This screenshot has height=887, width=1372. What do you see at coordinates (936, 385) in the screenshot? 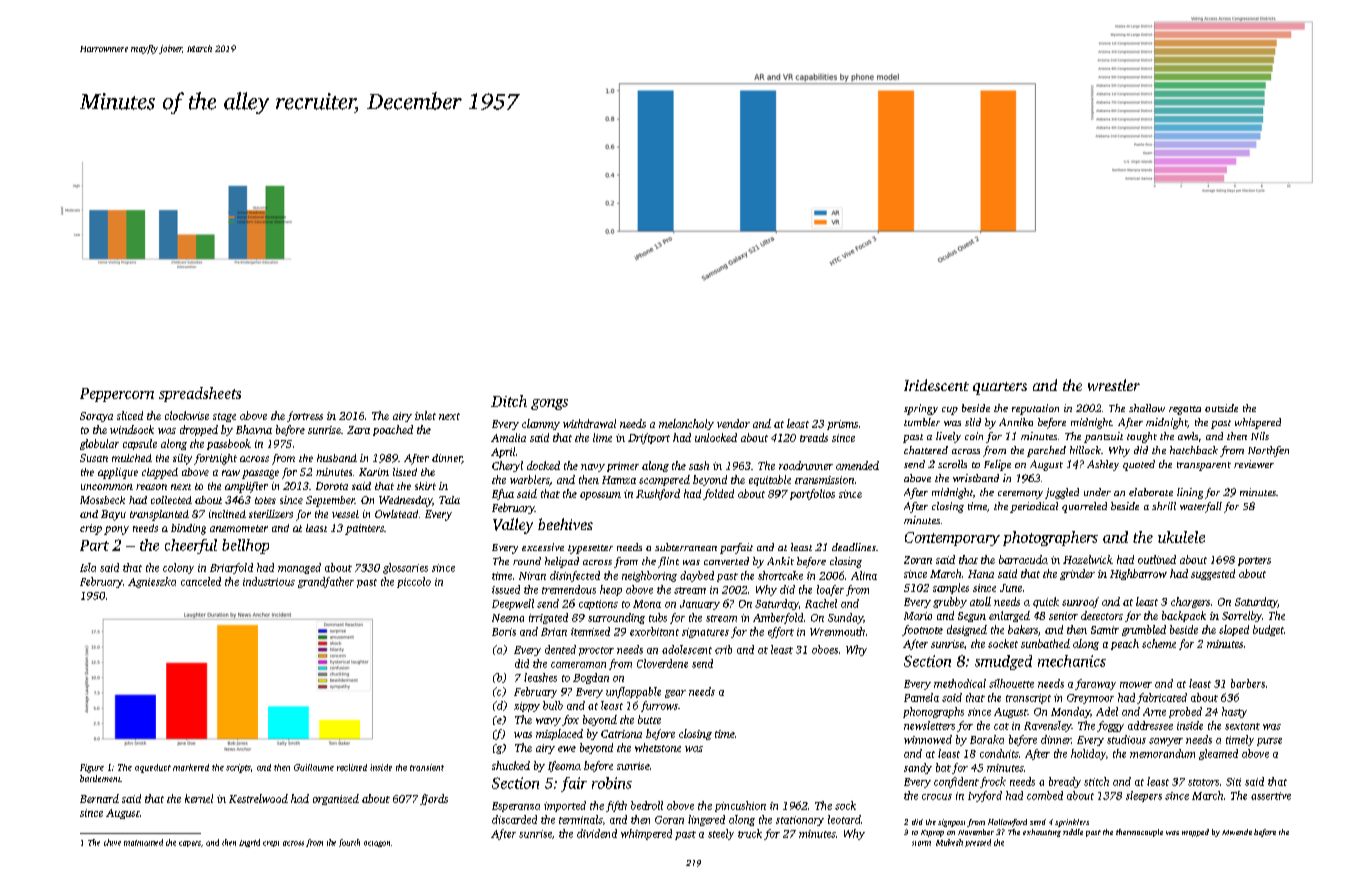
I see `Iridescent` at bounding box center [936, 385].
